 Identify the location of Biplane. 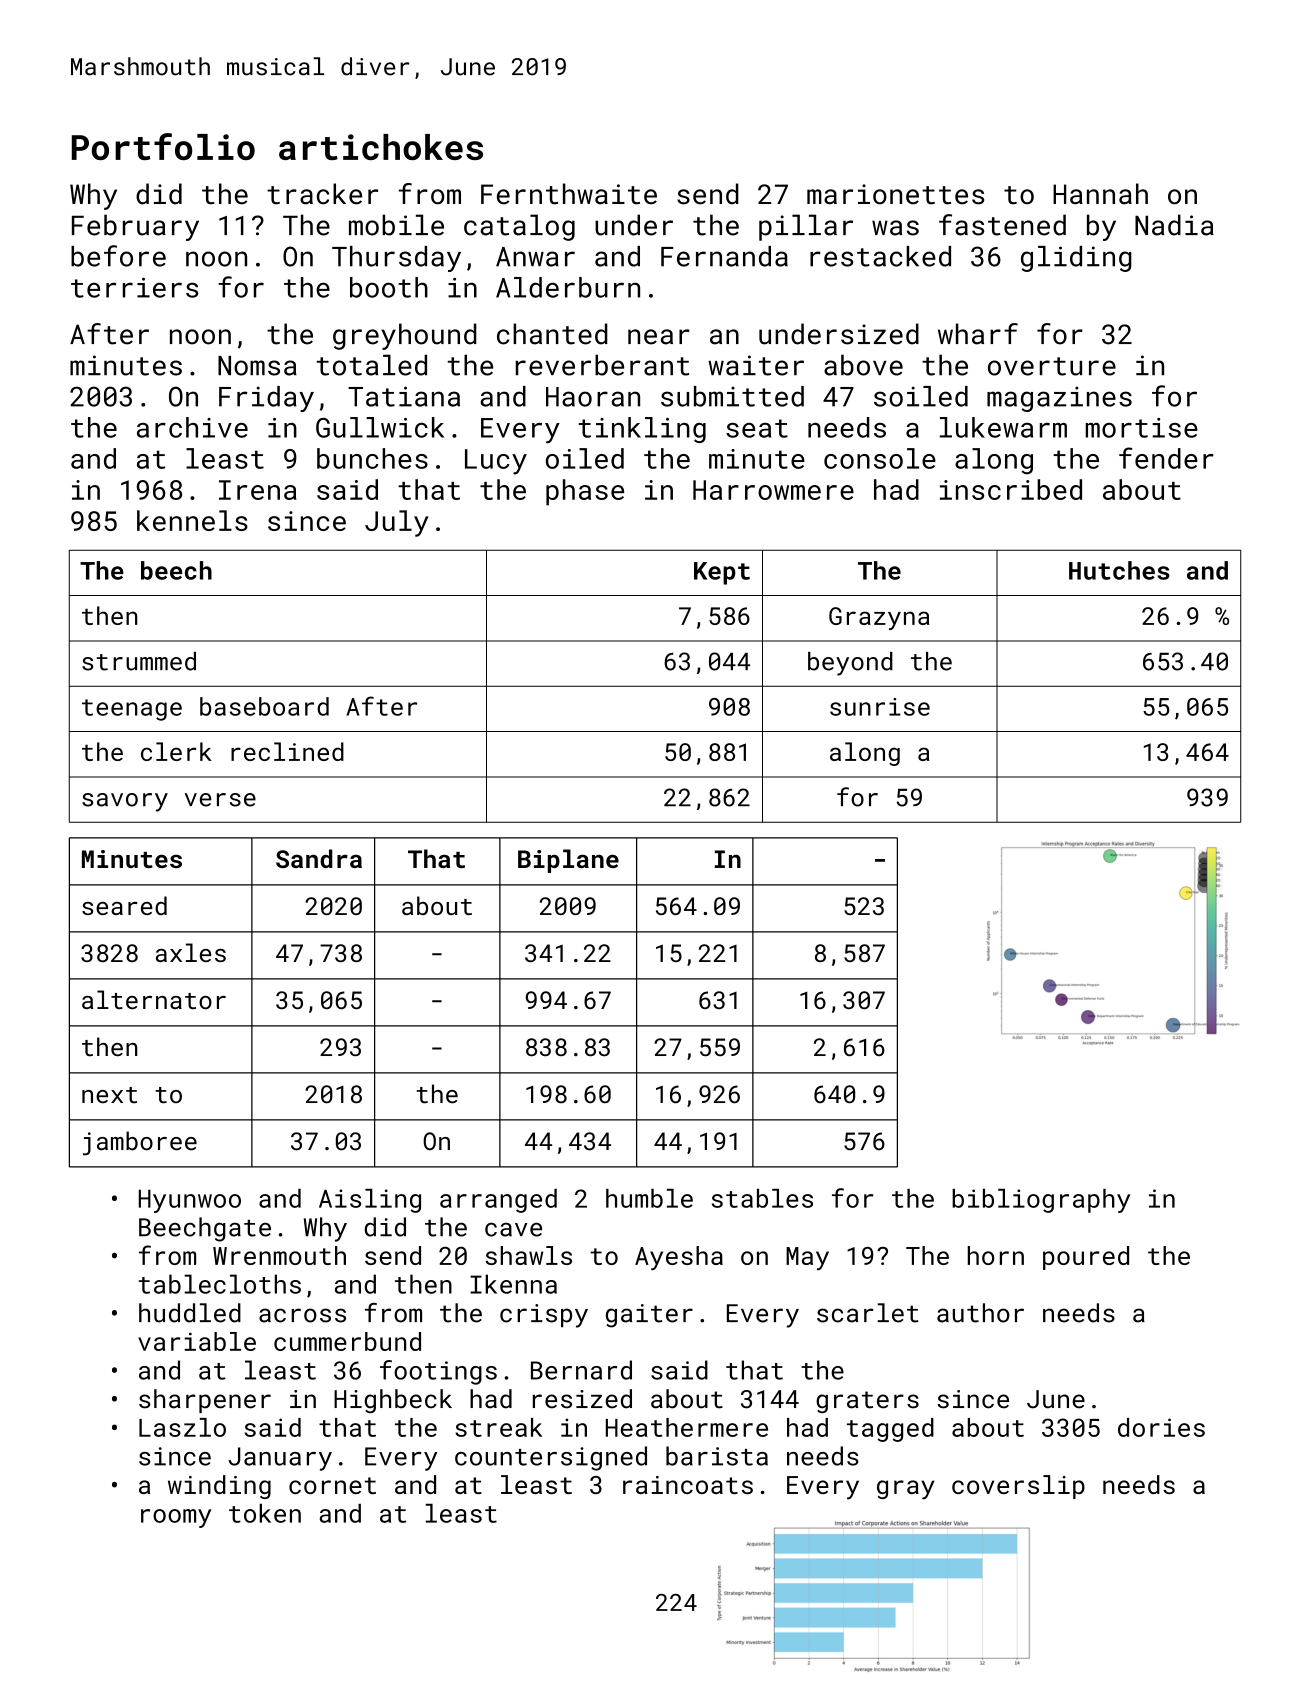
(568, 861).
